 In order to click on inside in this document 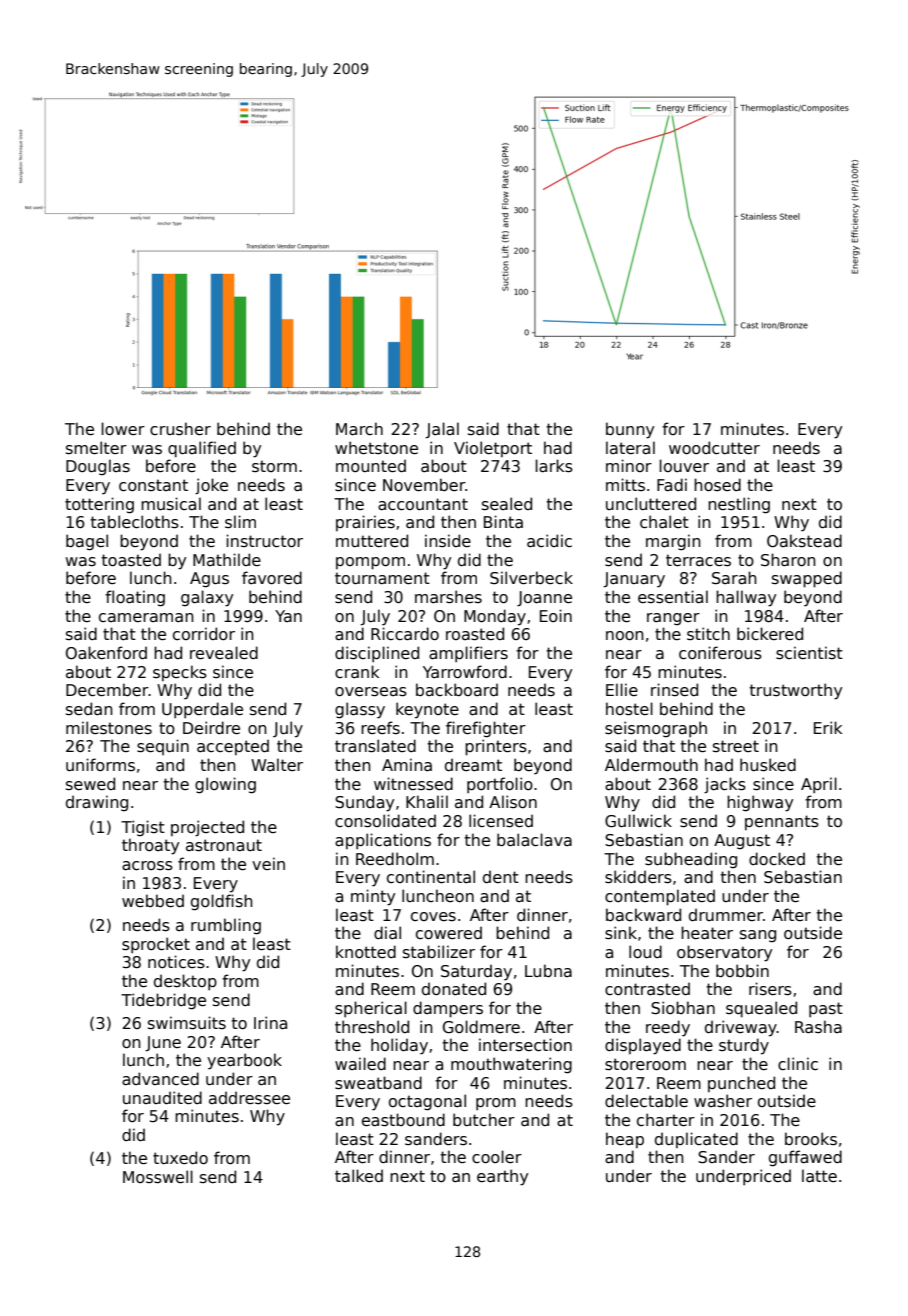, I will do `click(448, 541)`.
